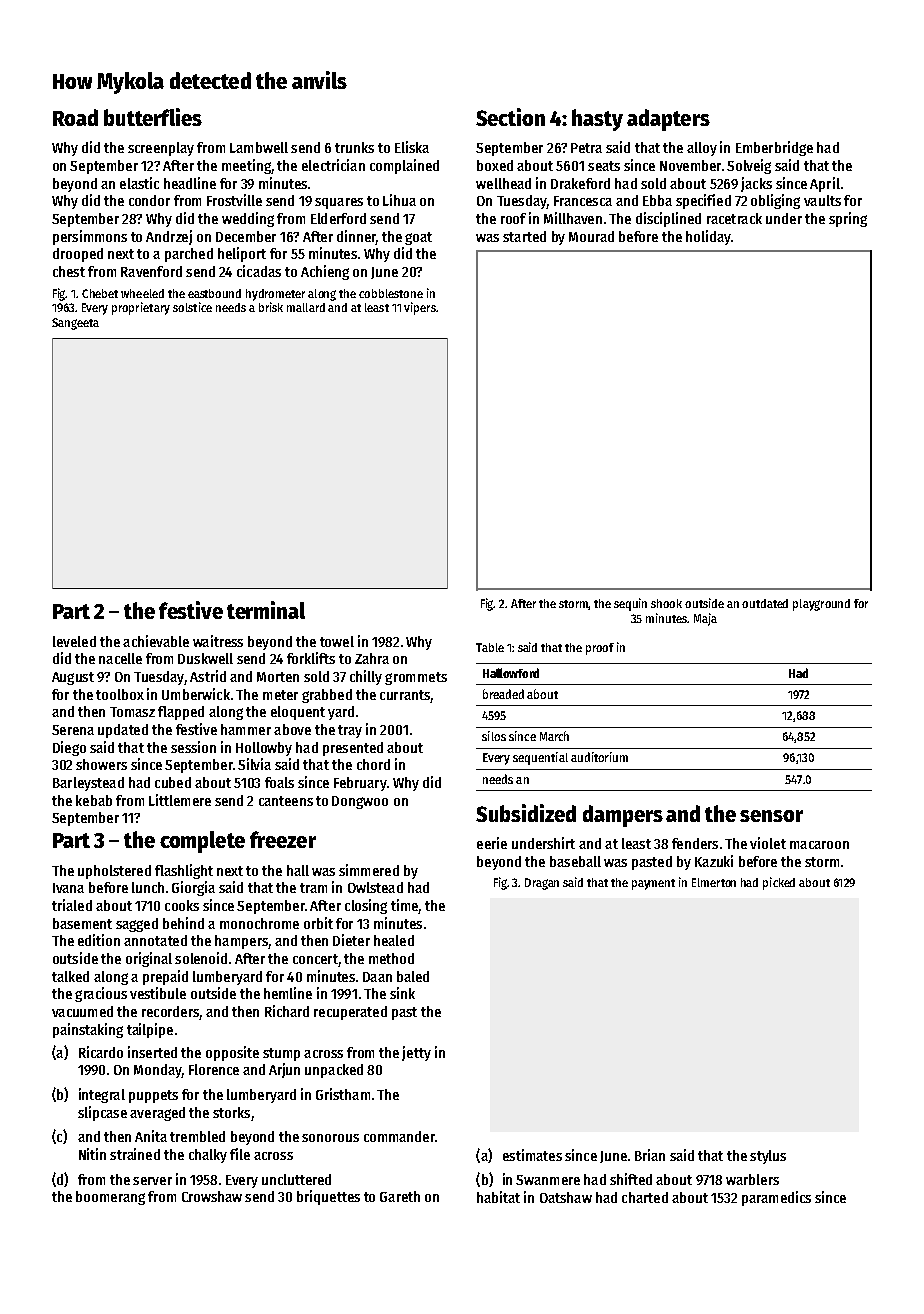 Image resolution: width=924 pixels, height=1314 pixels. I want to click on terminal, so click(266, 610).
